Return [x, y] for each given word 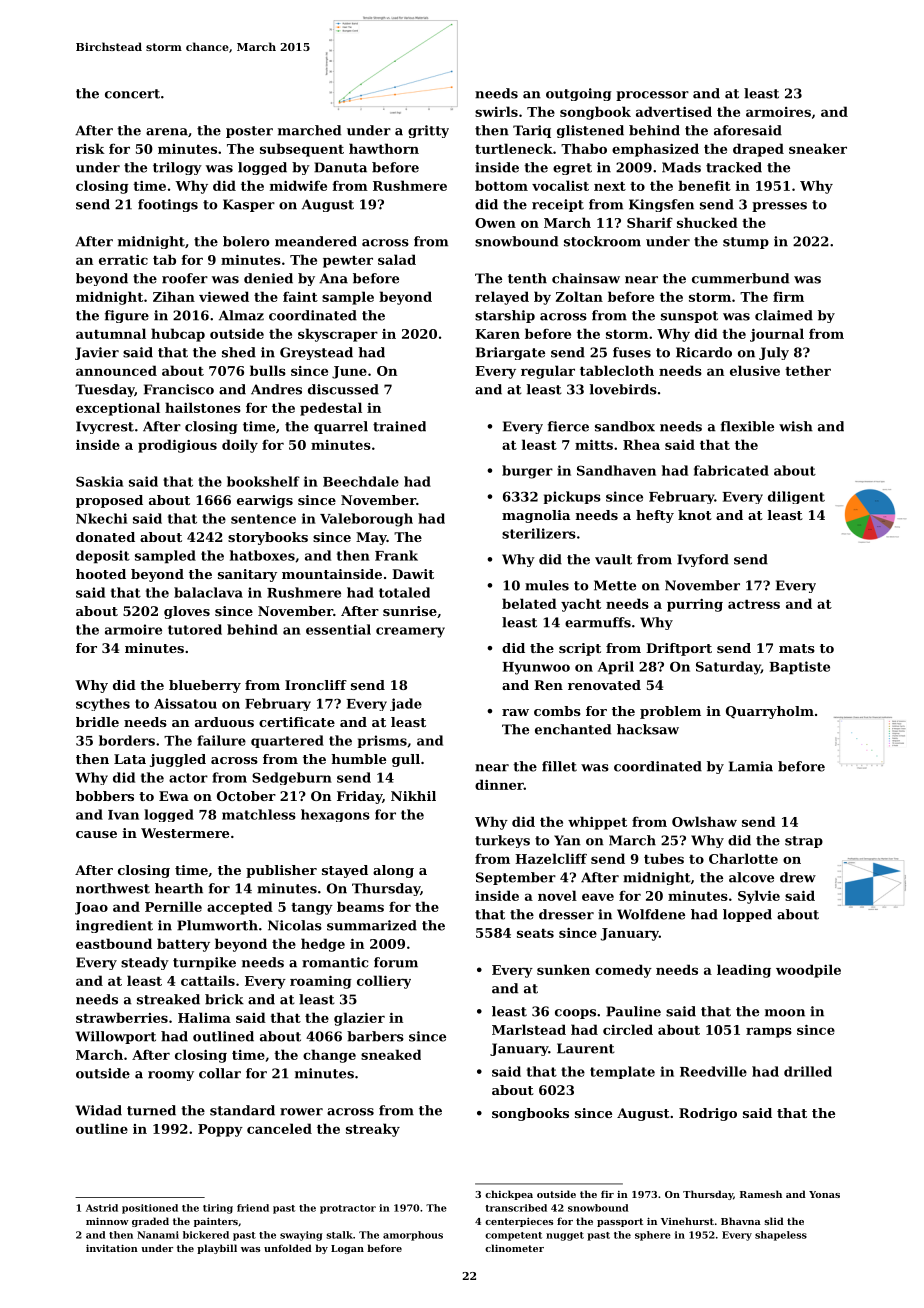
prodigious [177, 446]
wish [796, 426]
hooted [101, 574]
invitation [112, 1248]
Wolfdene [651, 914]
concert [132, 94]
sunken [563, 969]
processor [652, 96]
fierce [568, 426]
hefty [655, 516]
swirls [496, 111]
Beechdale [361, 481]
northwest [113, 888]
